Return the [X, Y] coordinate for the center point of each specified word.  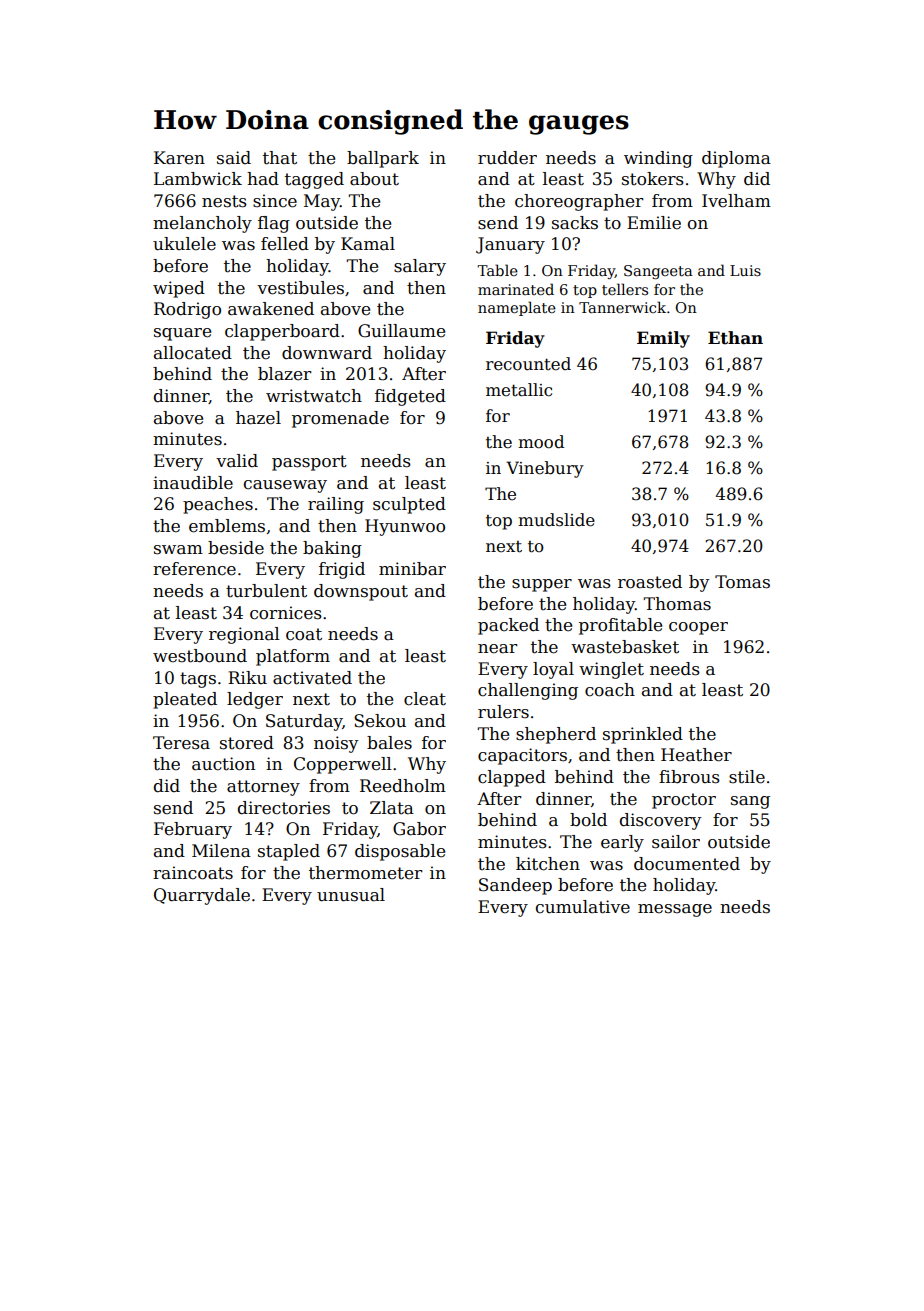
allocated [193, 353]
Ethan [735, 338]
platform [293, 657]
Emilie [654, 223]
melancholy [202, 224]
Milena [221, 851]
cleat [425, 699]
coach [610, 690]
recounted [528, 364]
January [510, 245]
